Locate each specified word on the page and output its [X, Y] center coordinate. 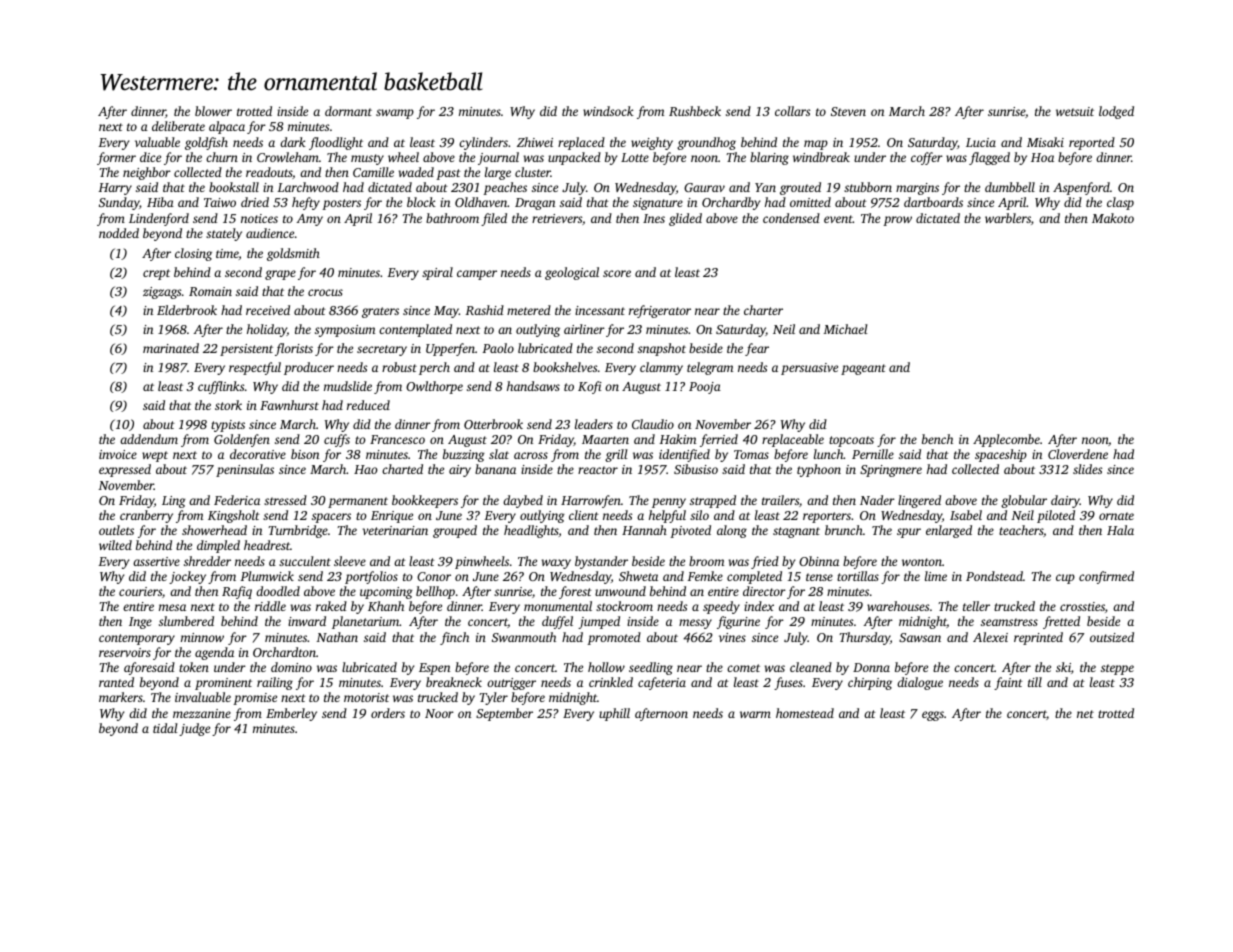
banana [495, 469]
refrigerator [660, 311]
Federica [237, 500]
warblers [1008, 218]
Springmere [891, 471]
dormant [348, 111]
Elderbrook [187, 310]
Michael [845, 329]
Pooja [705, 388]
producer [309, 368]
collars [792, 111]
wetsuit [1075, 111]
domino [291, 667]
